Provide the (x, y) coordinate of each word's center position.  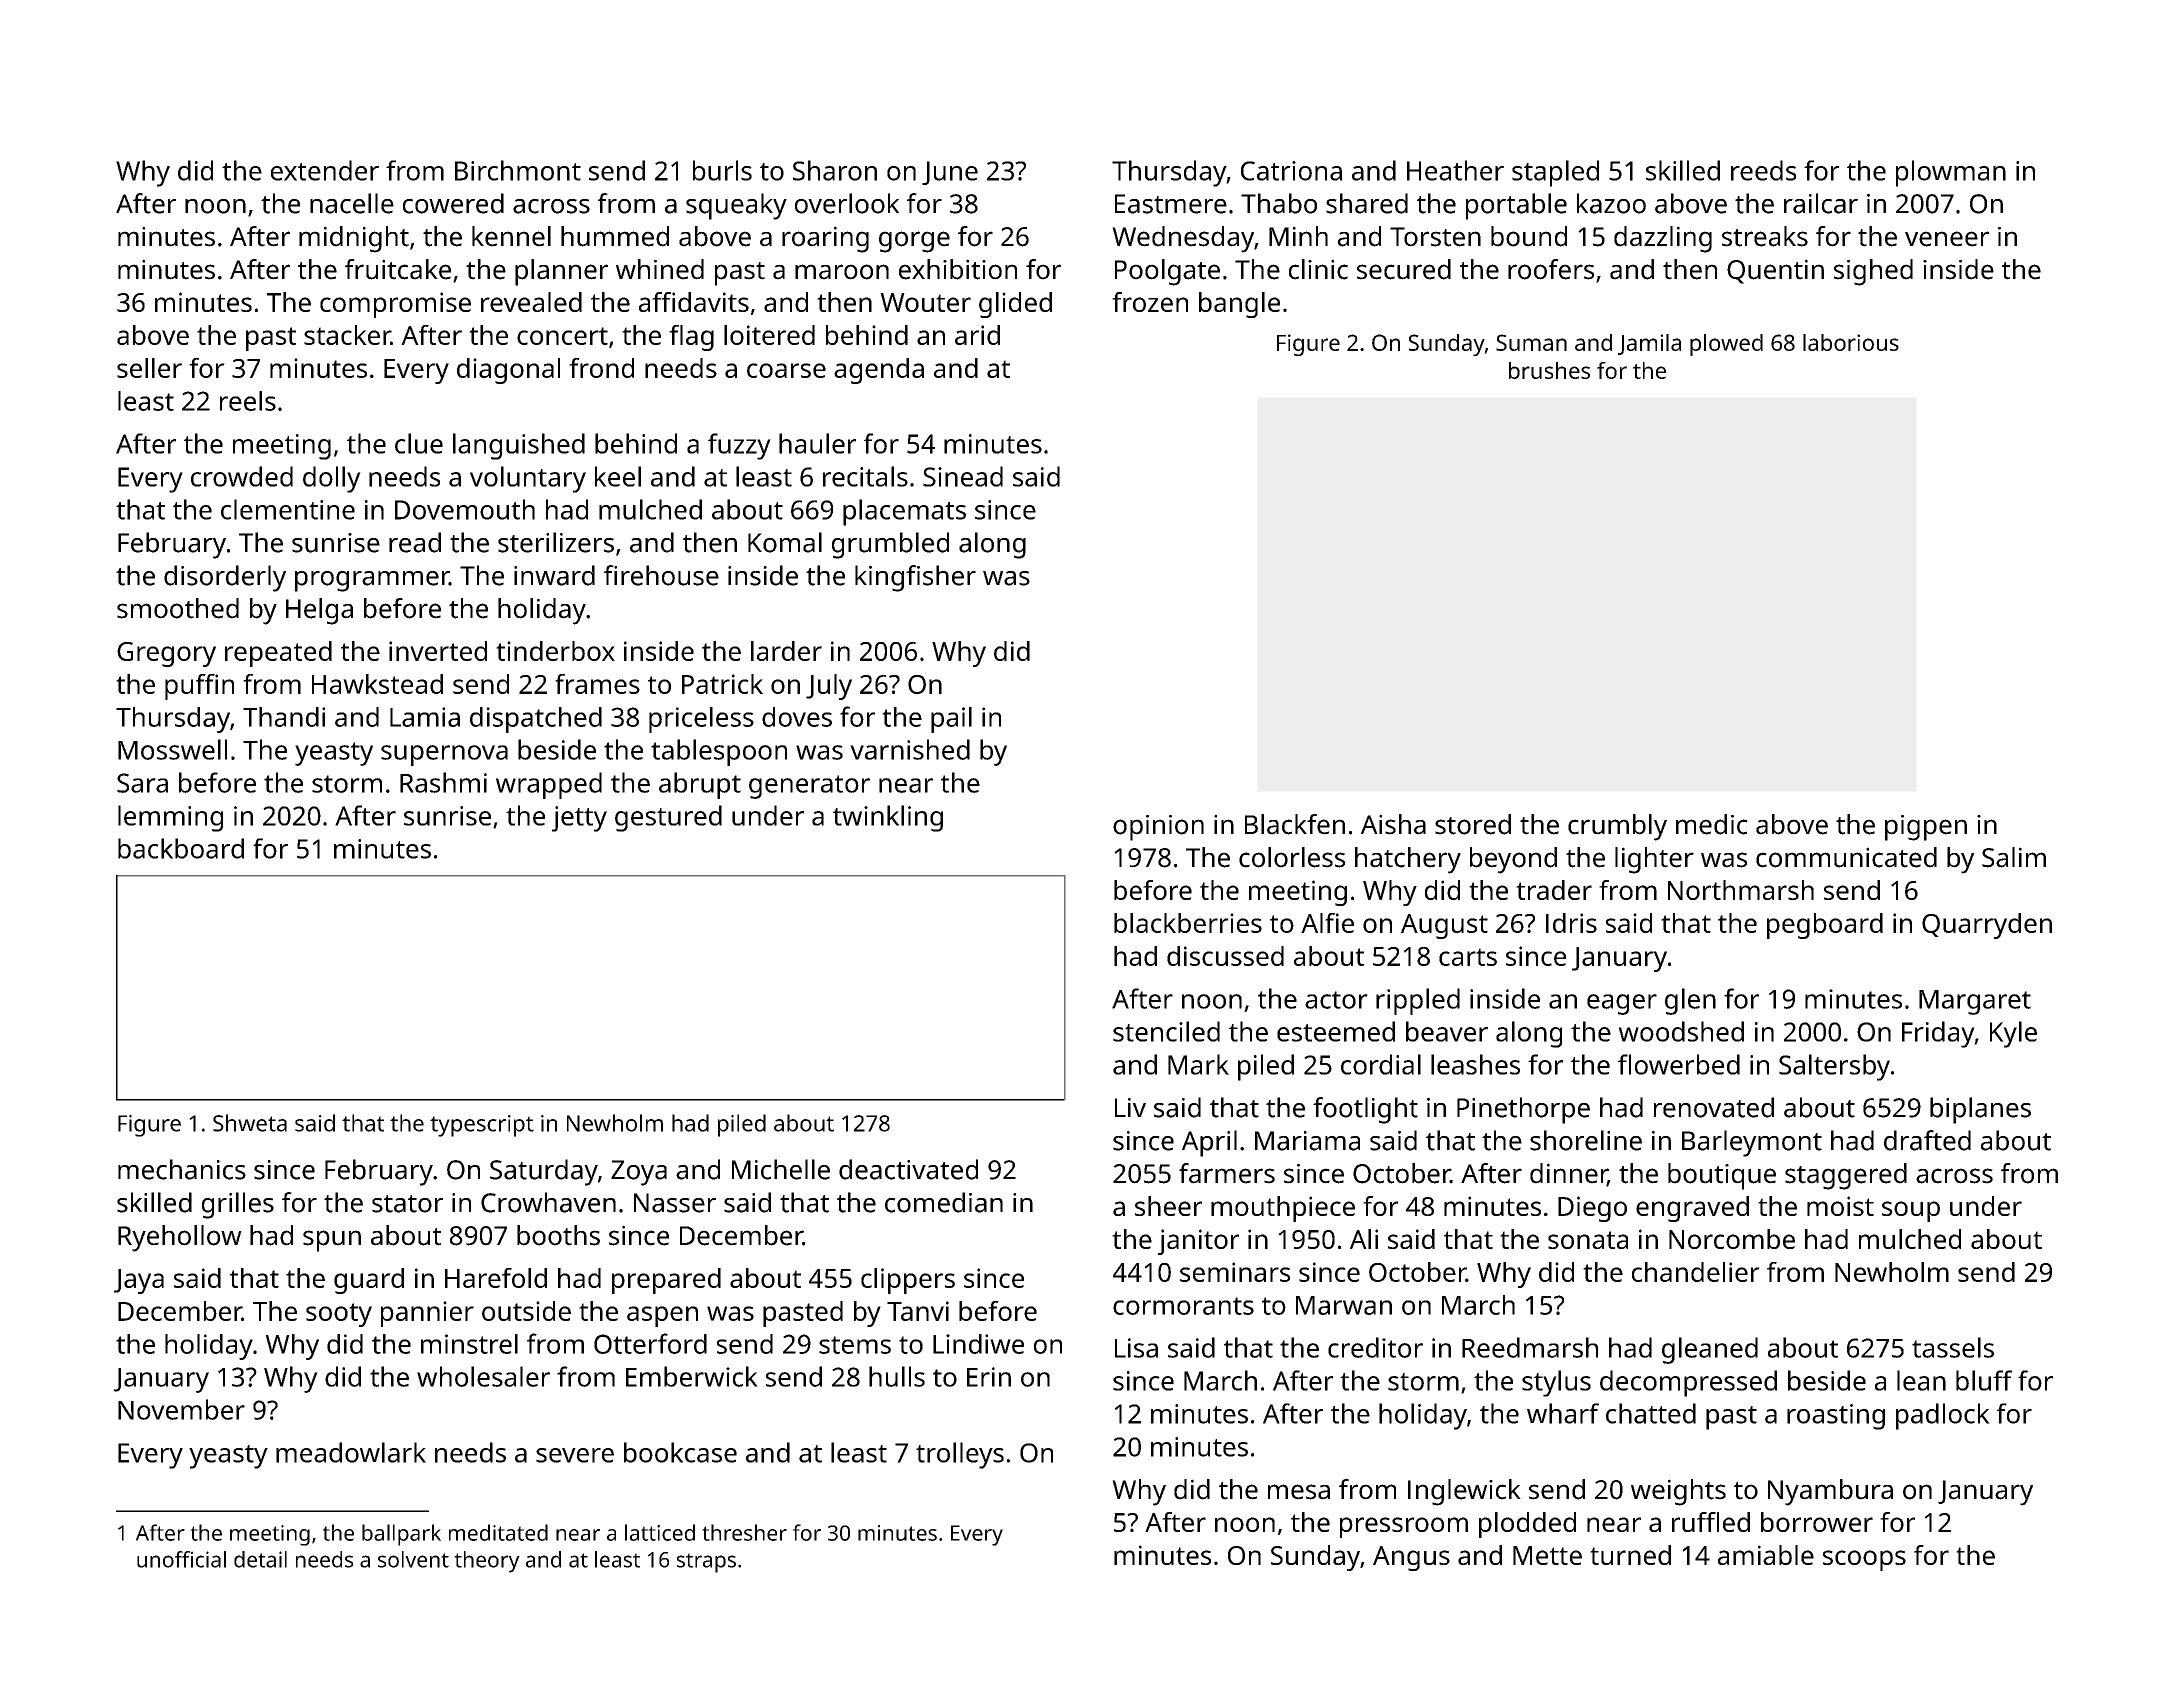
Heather (1455, 170)
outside (526, 1311)
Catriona (1291, 171)
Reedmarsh (1530, 1347)
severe (575, 1455)
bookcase (680, 1452)
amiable (1766, 1555)
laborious (1851, 342)
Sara (142, 783)
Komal (785, 542)
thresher (744, 1532)
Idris (1571, 923)
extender (325, 170)
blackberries (1188, 923)
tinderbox (555, 651)
